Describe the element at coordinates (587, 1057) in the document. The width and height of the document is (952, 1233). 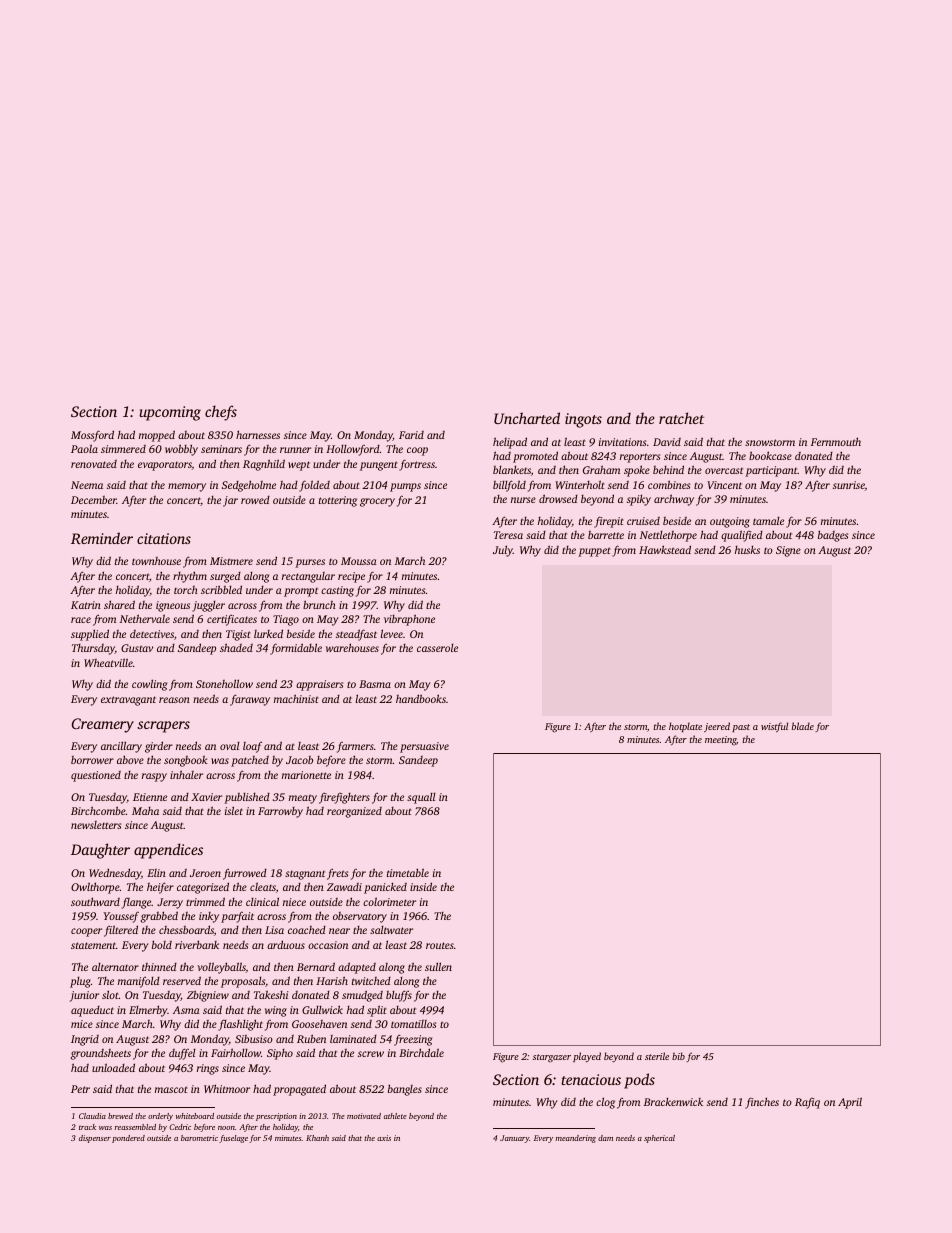
I see `played` at that location.
